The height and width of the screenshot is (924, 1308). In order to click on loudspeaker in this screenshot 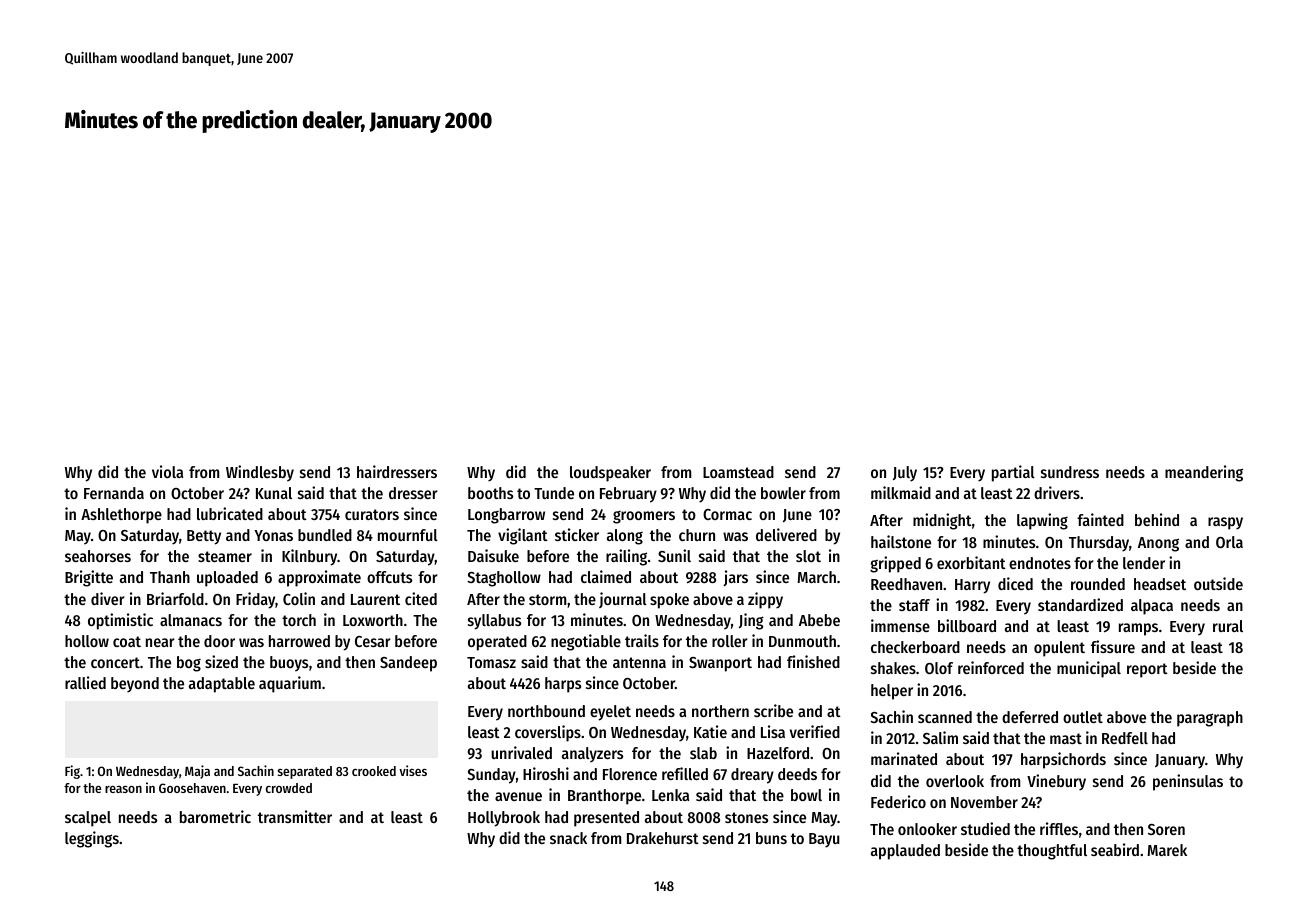, I will do `click(610, 474)`.
